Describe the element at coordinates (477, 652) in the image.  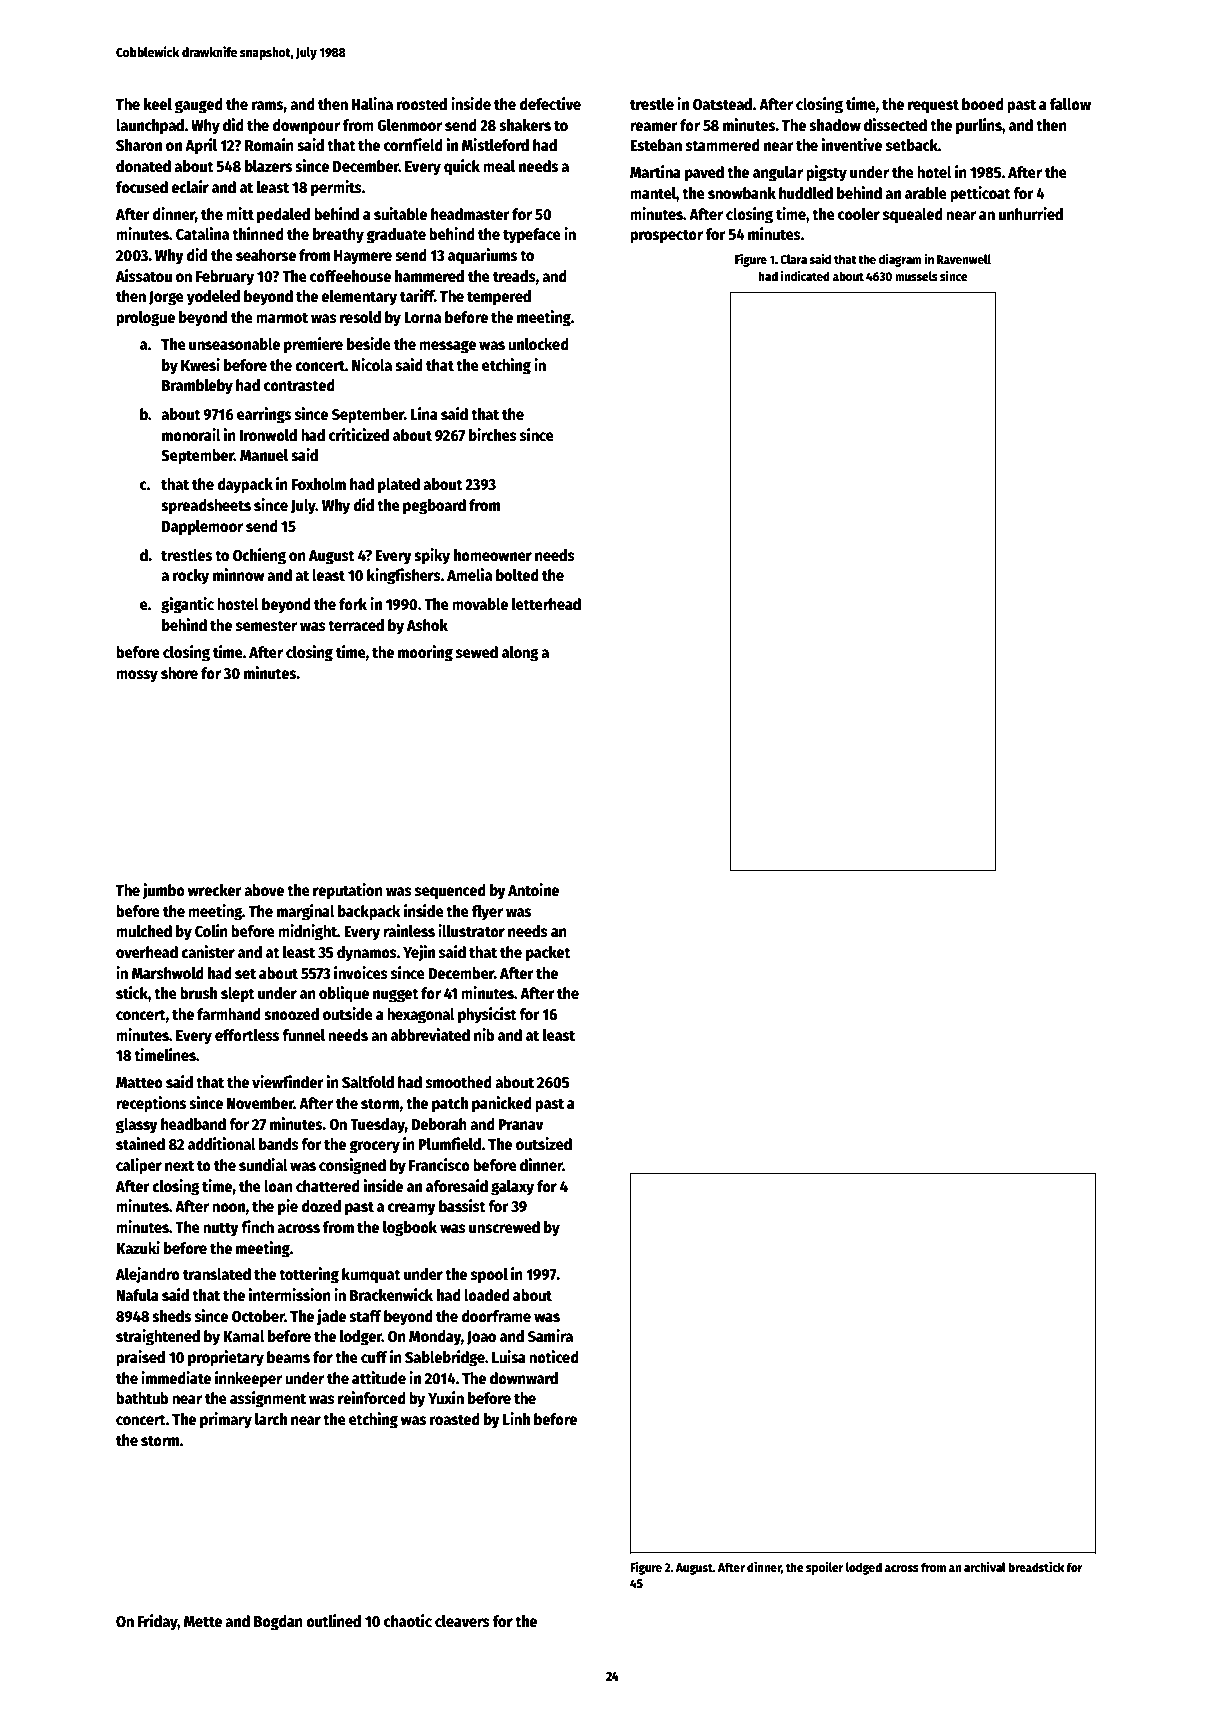
I see `sewed` at that location.
